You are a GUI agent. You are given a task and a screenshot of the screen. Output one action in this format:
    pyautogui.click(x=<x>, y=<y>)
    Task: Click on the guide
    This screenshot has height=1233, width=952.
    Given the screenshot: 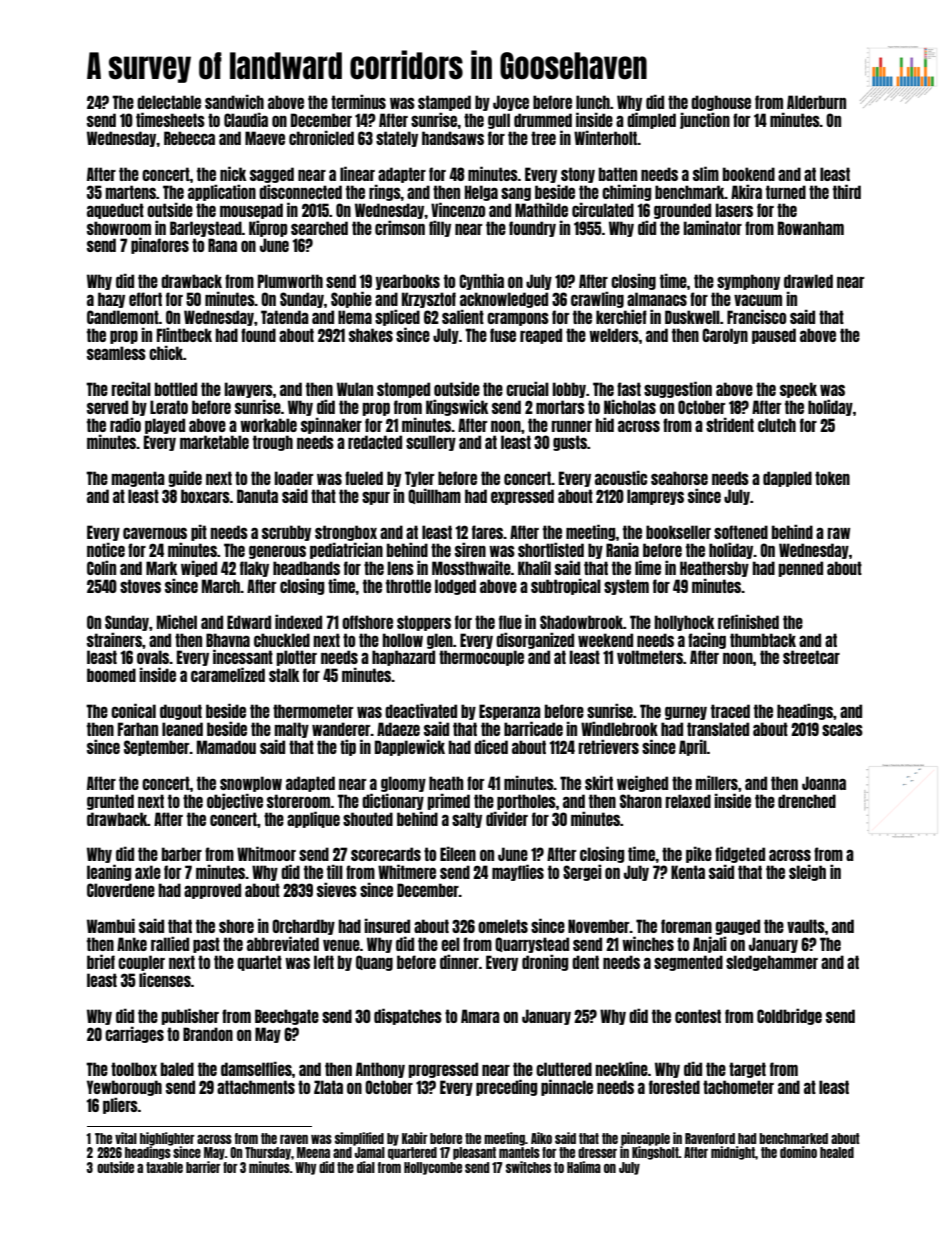 What is the action you would take?
    pyautogui.click(x=185, y=478)
